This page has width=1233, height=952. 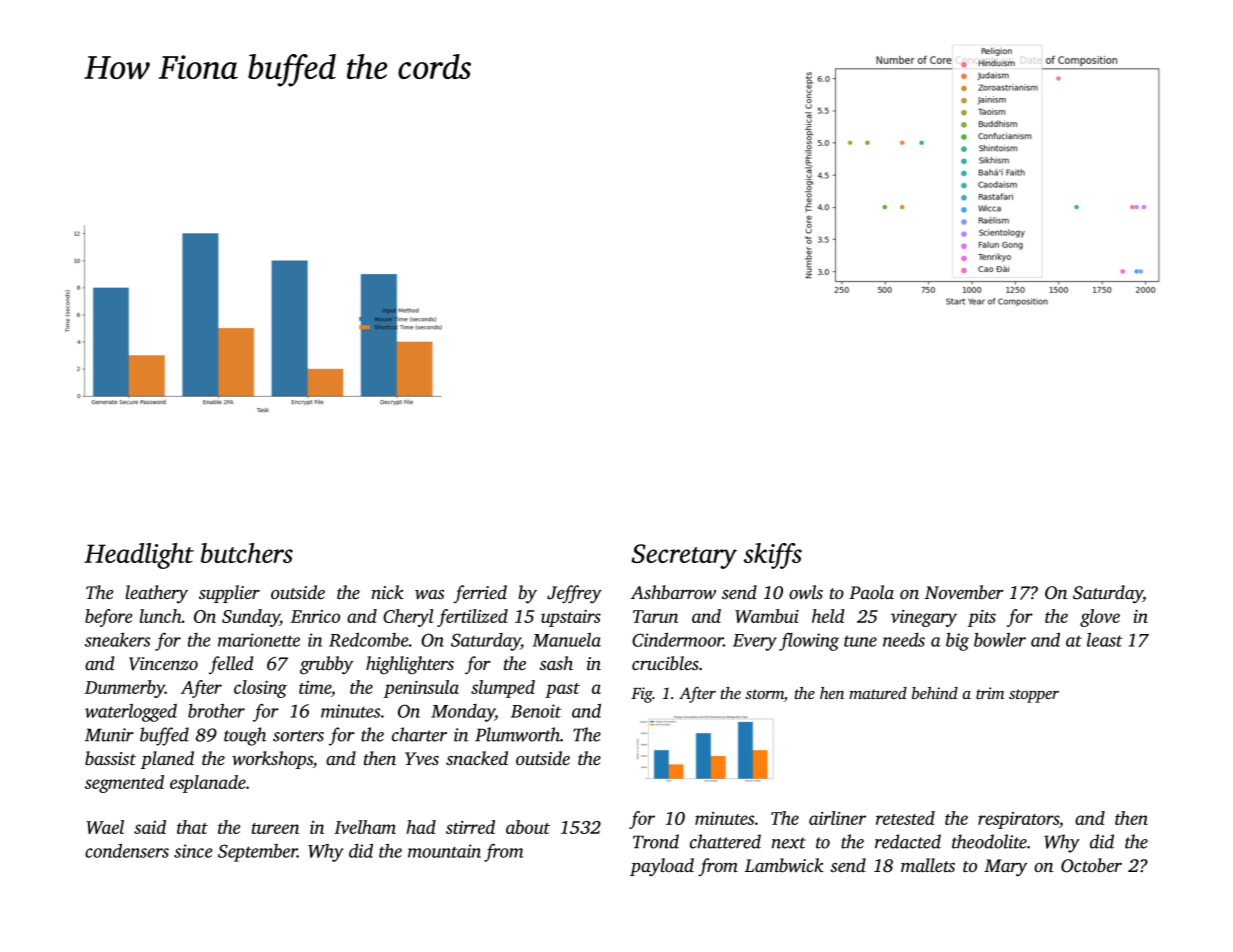 I want to click on Plumworth, so click(x=517, y=734).
